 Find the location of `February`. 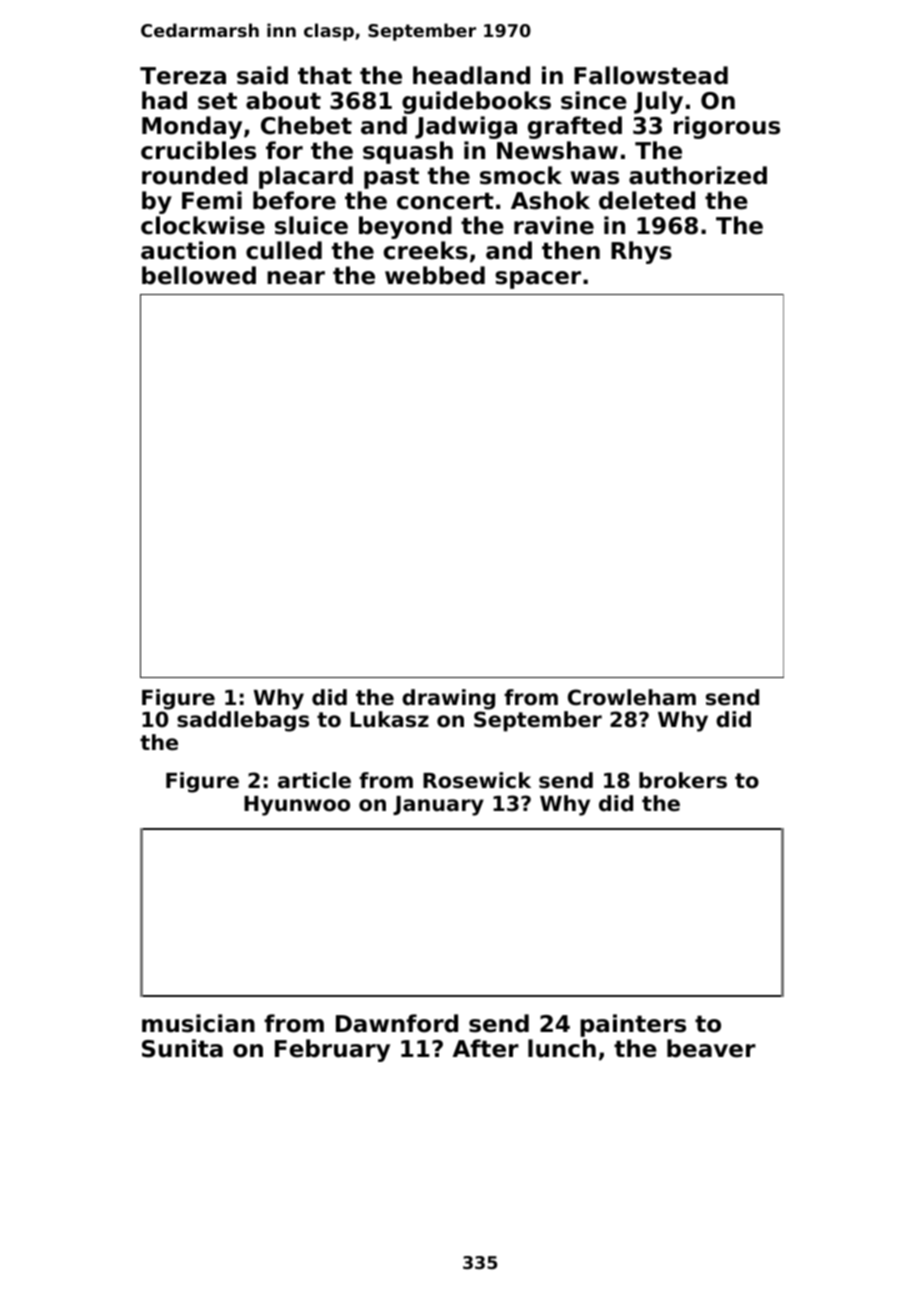

February is located at coordinates (332, 1050).
